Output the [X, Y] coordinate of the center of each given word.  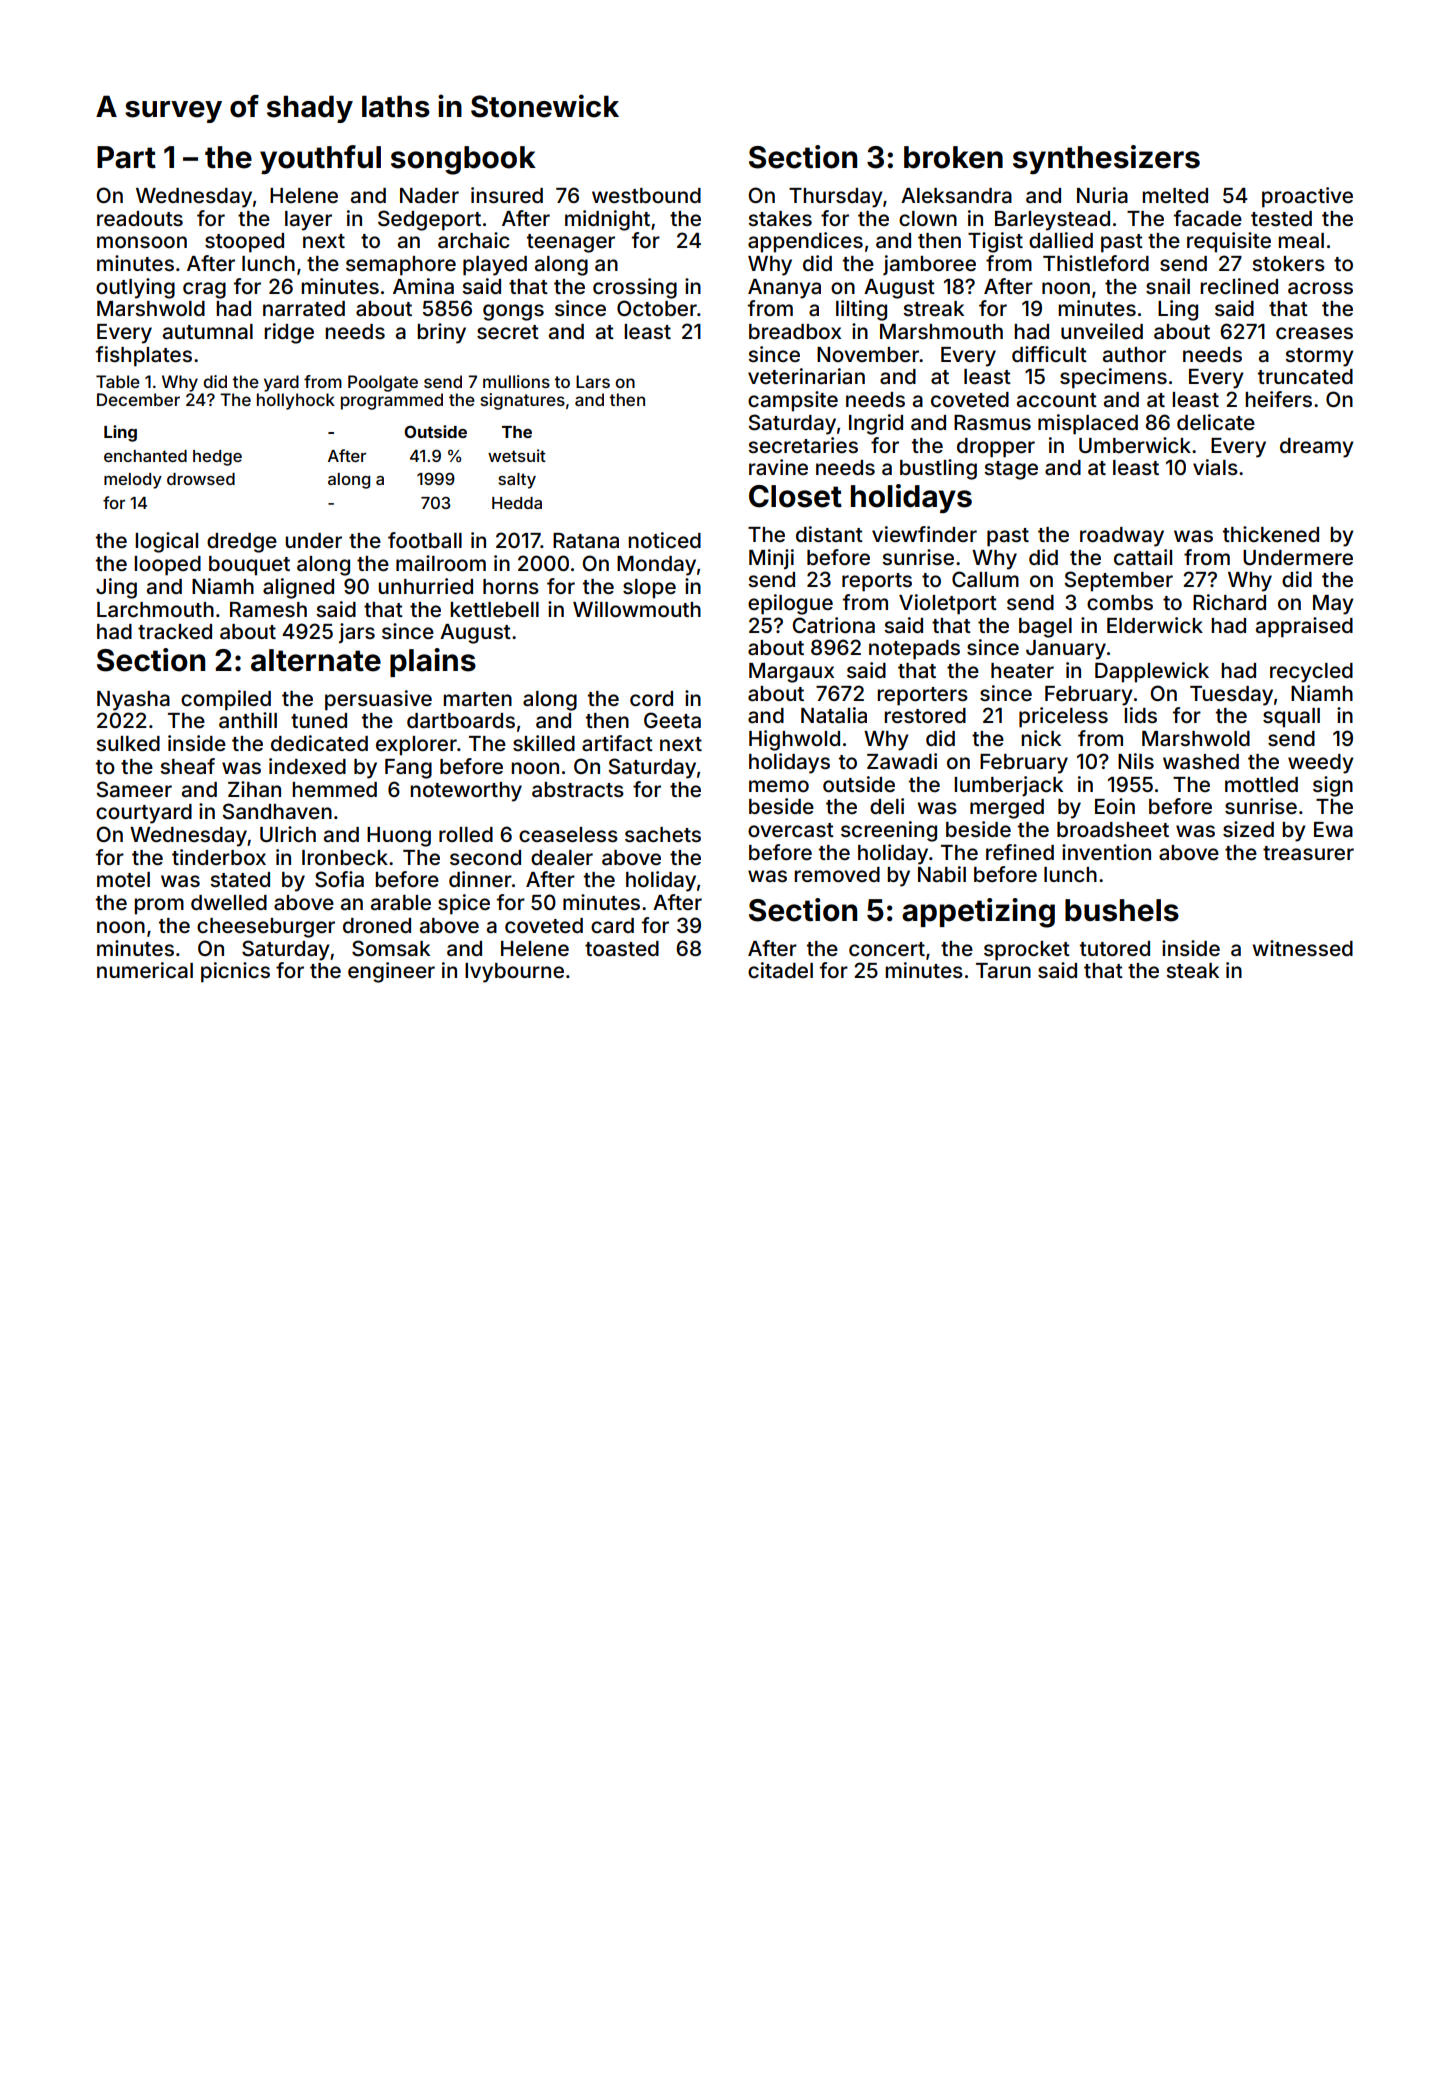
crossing [635, 288]
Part [126, 157]
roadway [1122, 537]
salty [517, 481]
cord [651, 698]
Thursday [836, 198]
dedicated [319, 743]
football [425, 540]
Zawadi [902, 761]
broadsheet [1113, 829]
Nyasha [133, 701]
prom [159, 906]
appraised [1304, 627]
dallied [1061, 240]
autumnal [208, 331]
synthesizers [1106, 159]
